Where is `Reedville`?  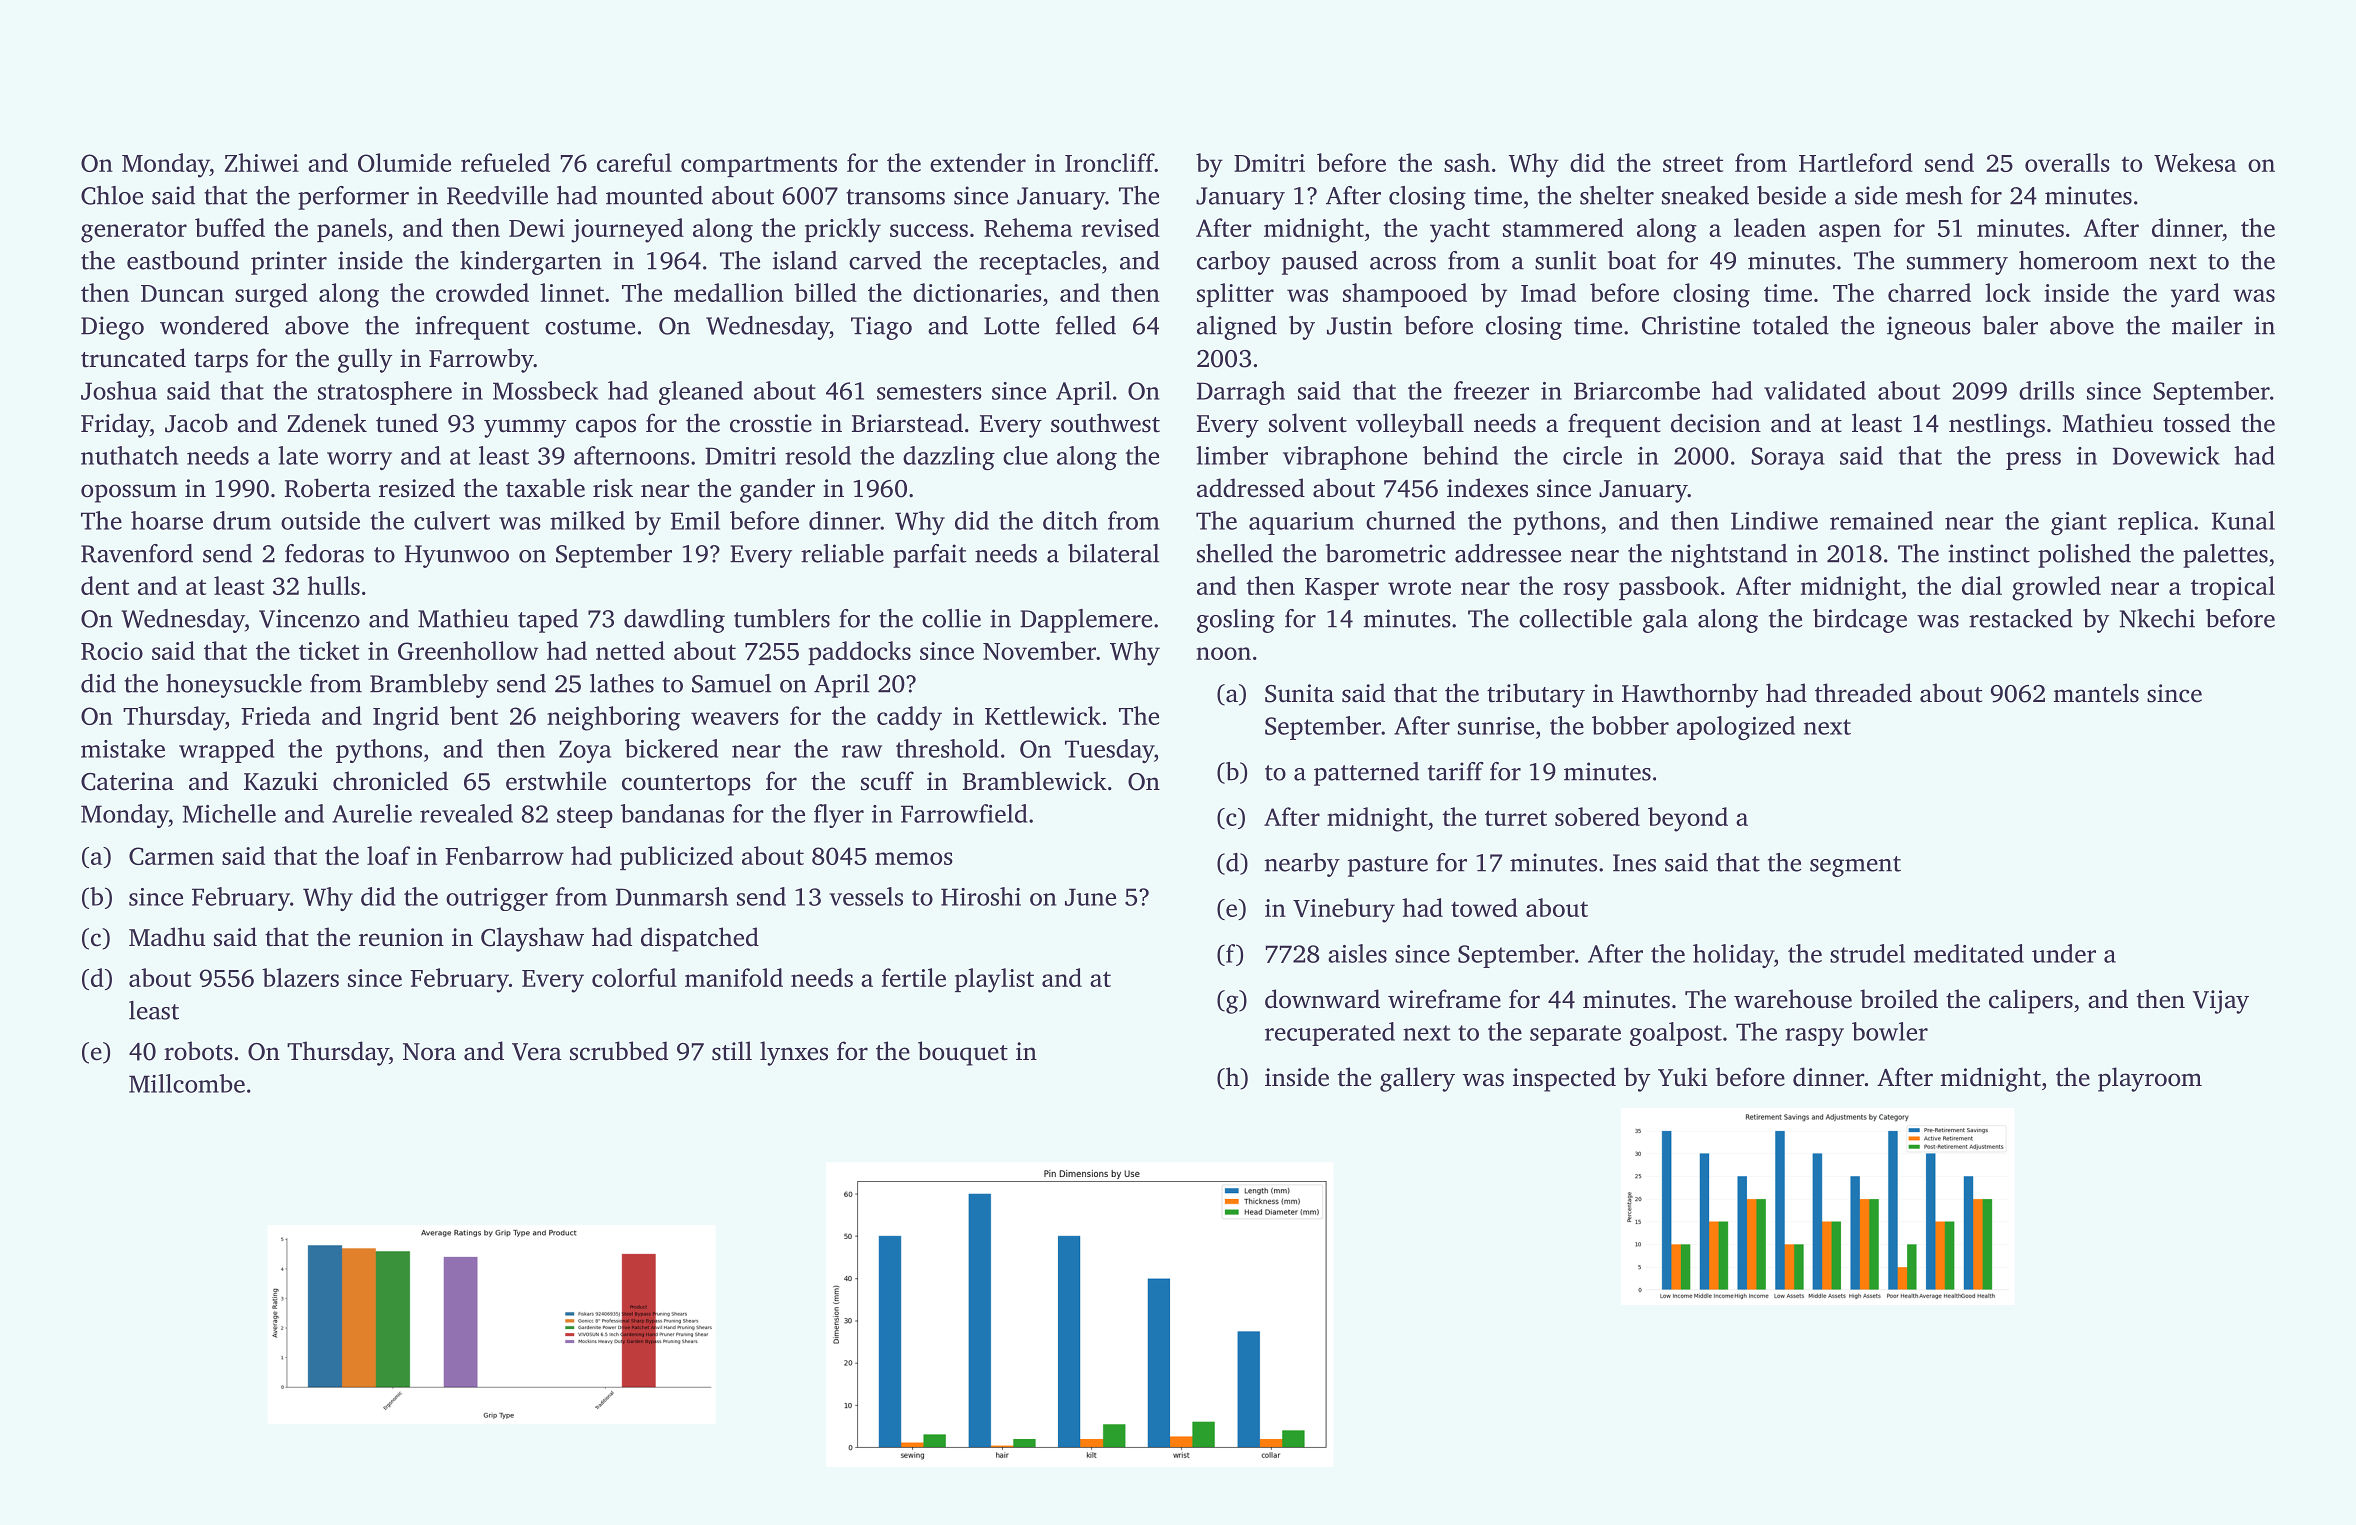
Reedville is located at coordinates (497, 195).
